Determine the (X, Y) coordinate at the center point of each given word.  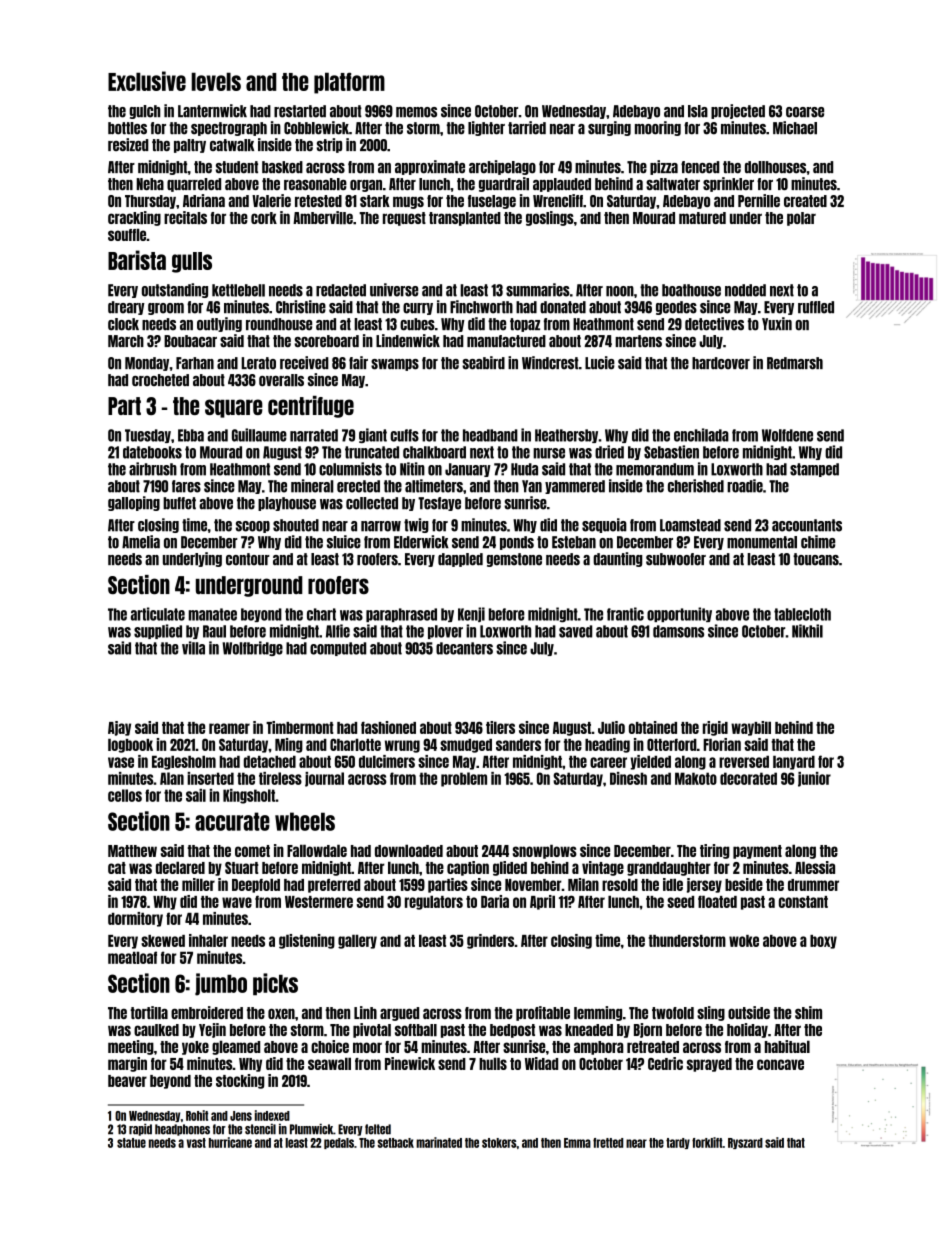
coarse (805, 112)
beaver (127, 1081)
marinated (439, 1142)
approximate (430, 167)
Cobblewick (316, 128)
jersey (704, 885)
